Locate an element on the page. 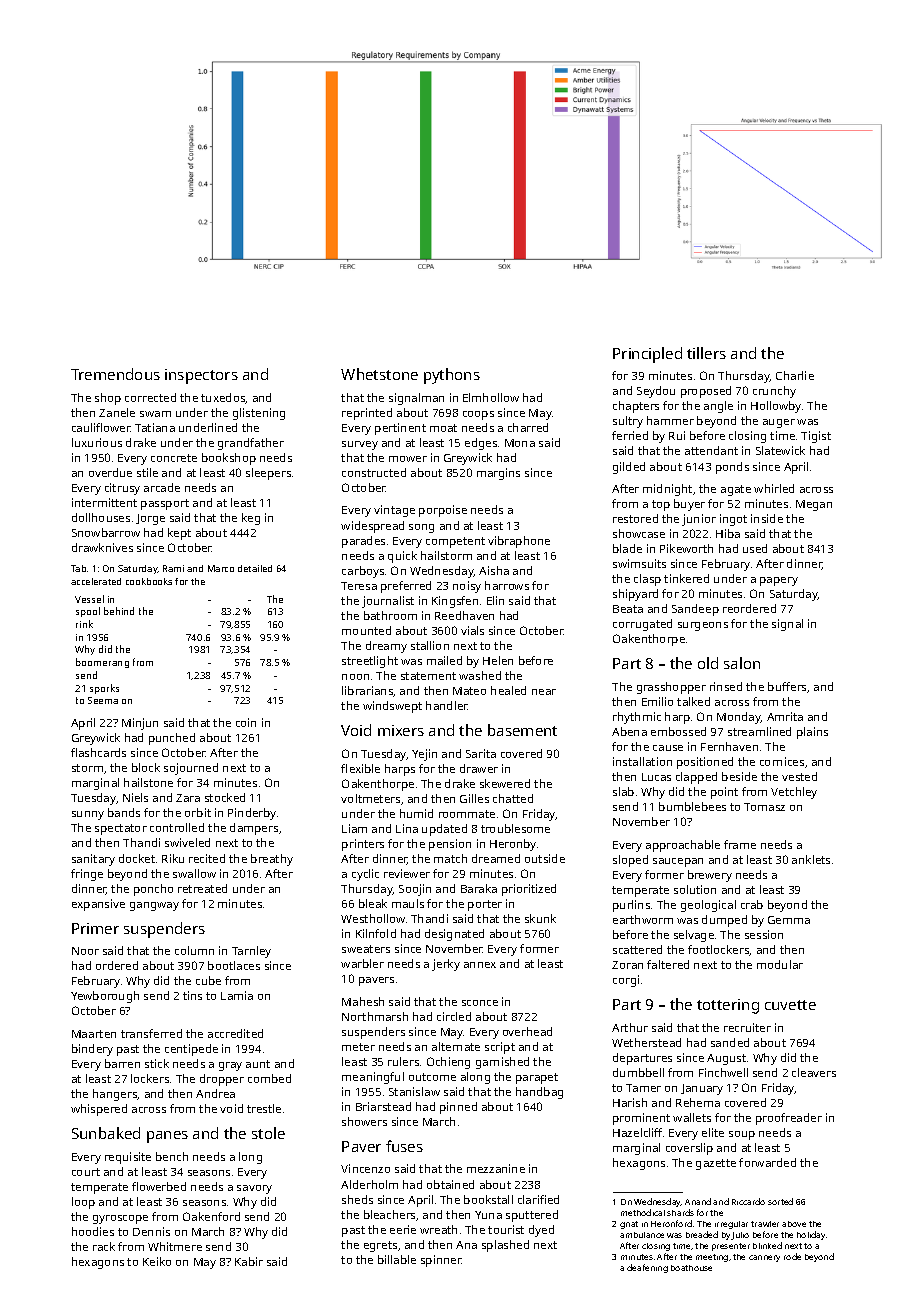 This image has height=1316, width=908. parades is located at coordinates (363, 542).
